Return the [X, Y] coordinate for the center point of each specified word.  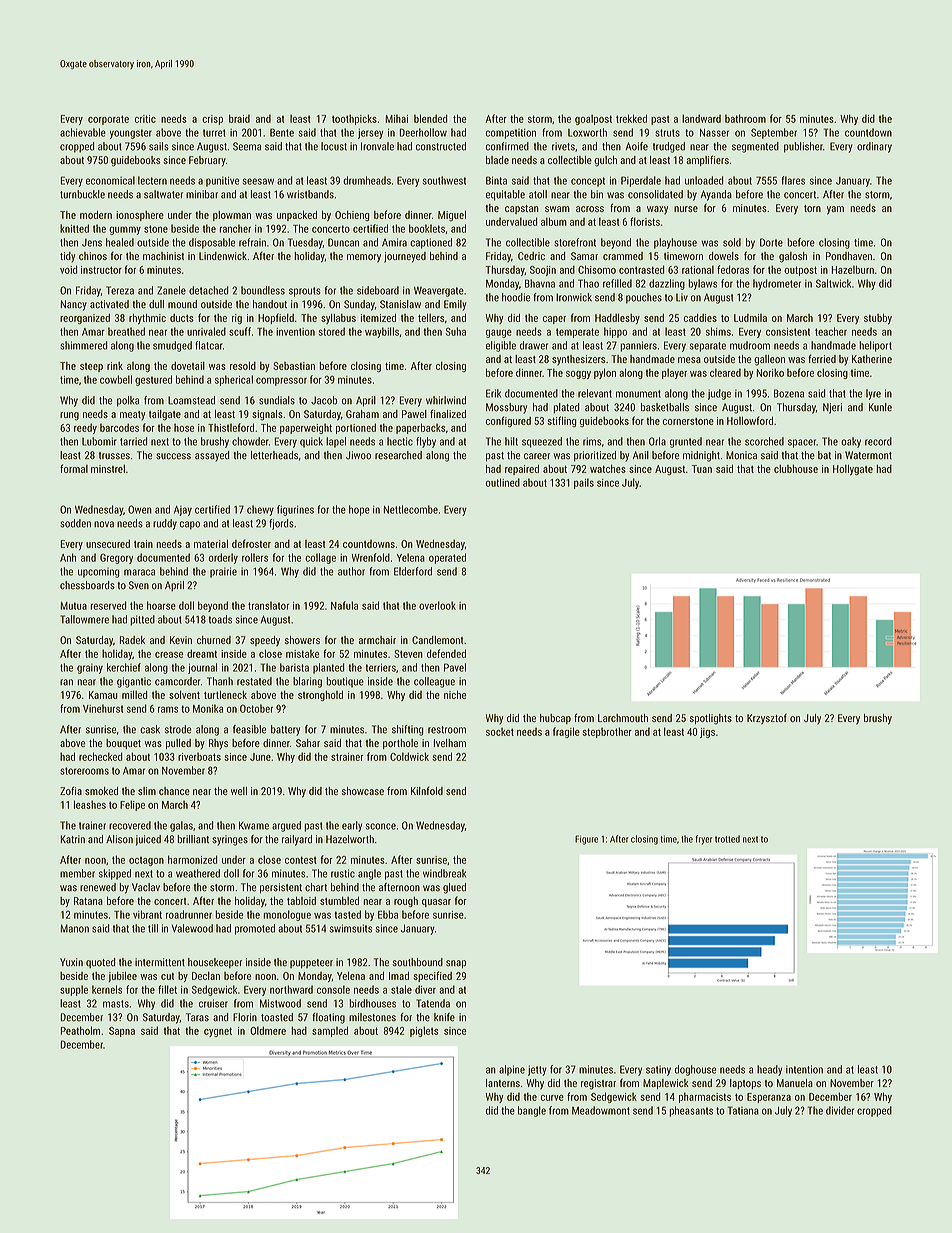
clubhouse [796, 469]
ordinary [874, 147]
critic [145, 119]
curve [552, 1098]
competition [511, 133]
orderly [223, 558]
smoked [101, 791]
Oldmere [268, 1030]
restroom [447, 730]
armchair [377, 640]
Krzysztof [767, 719]
